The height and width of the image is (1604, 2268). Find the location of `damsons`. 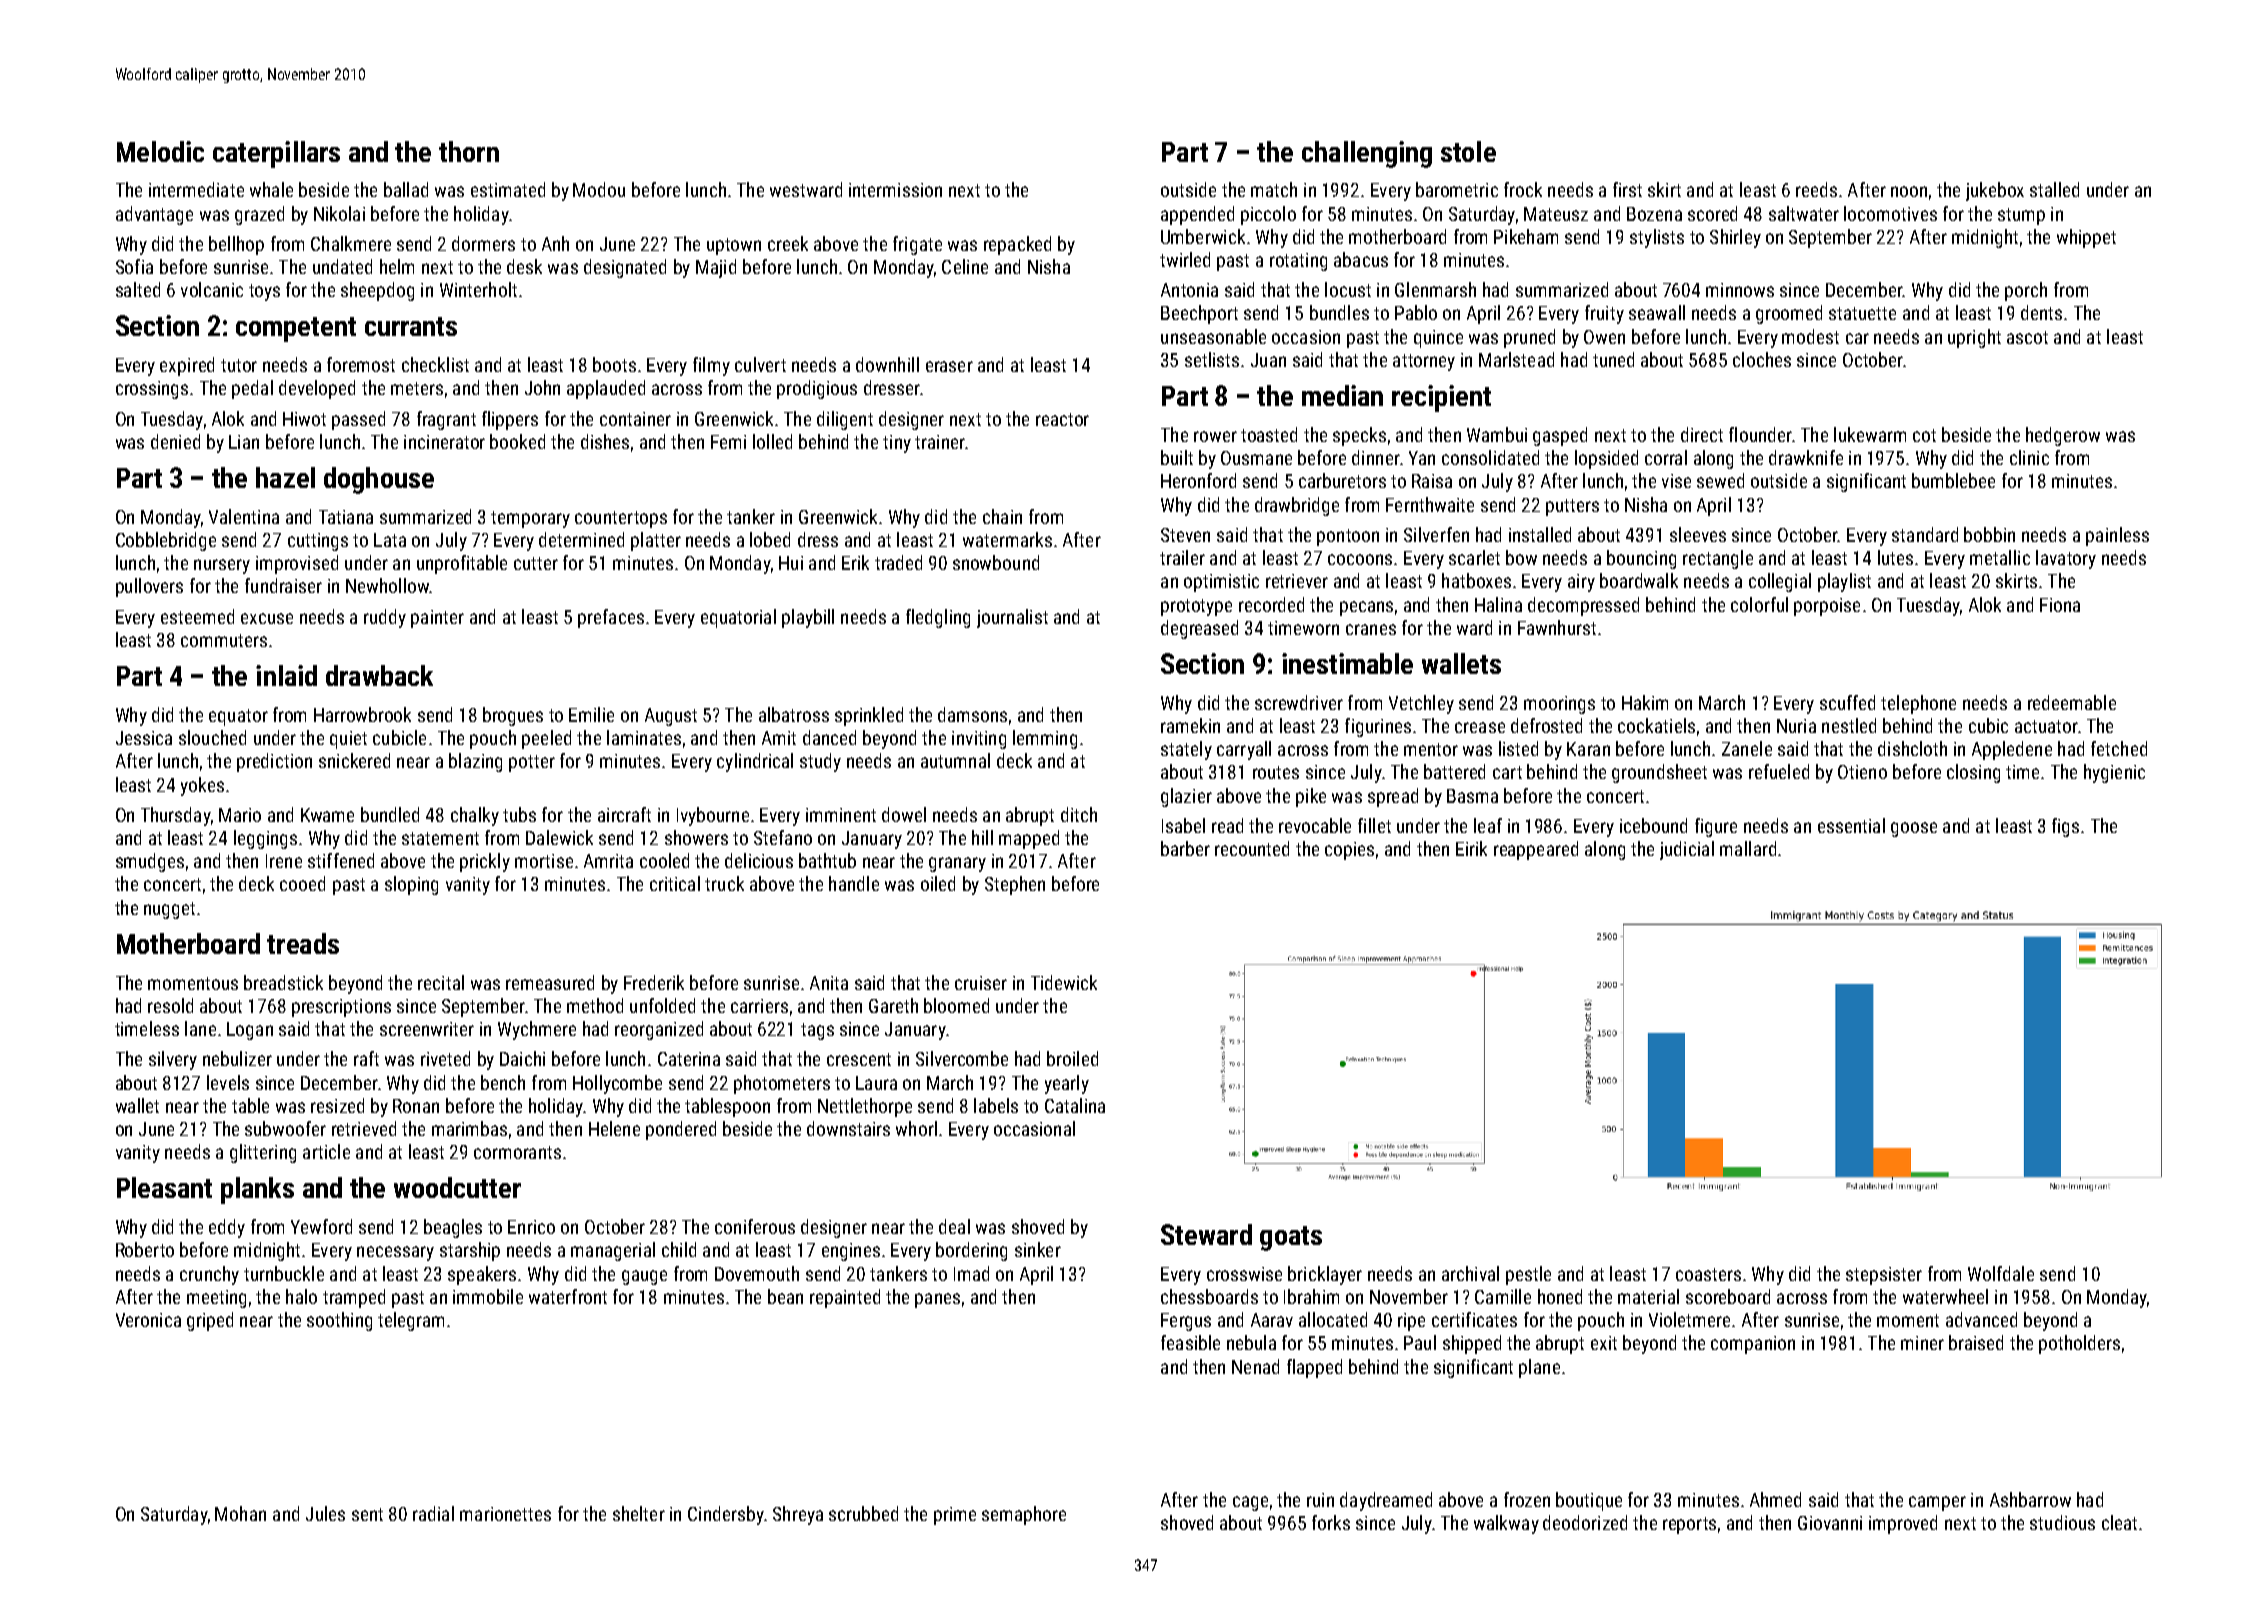

damsons is located at coordinates (972, 714).
